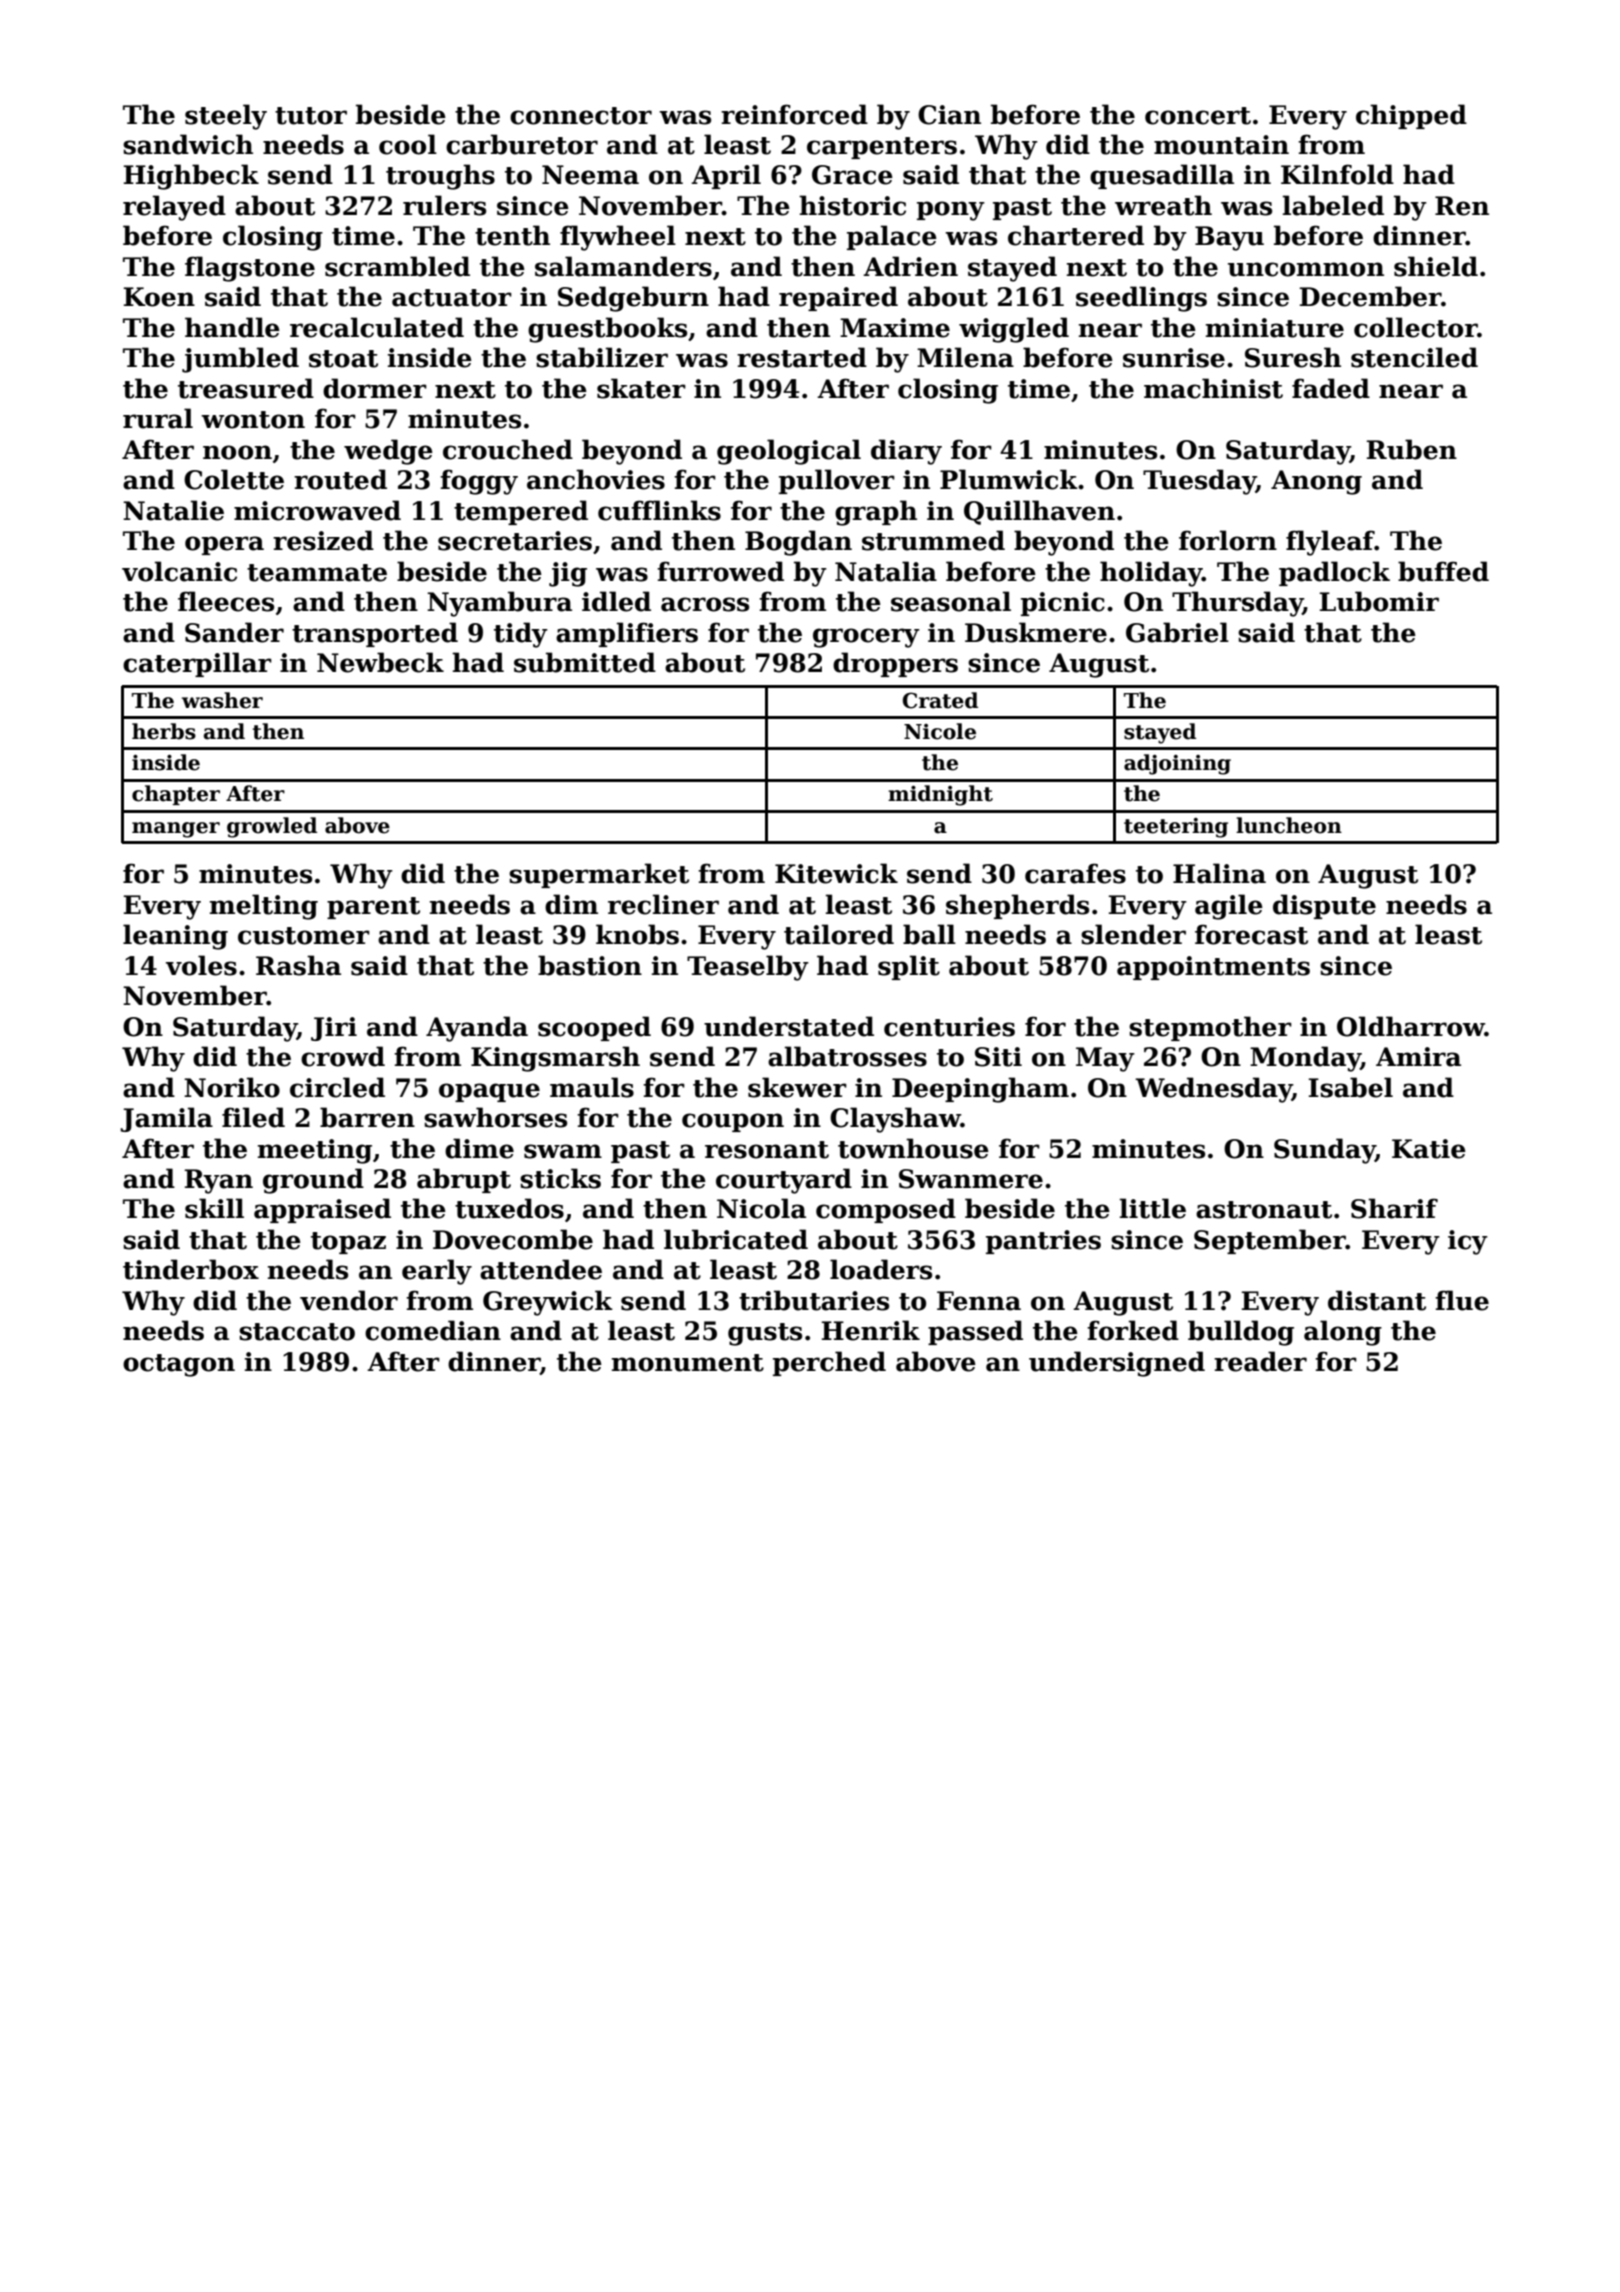 This document has height=2292, width=1620. What do you see at coordinates (910, 266) in the document?
I see `Adrien` at bounding box center [910, 266].
